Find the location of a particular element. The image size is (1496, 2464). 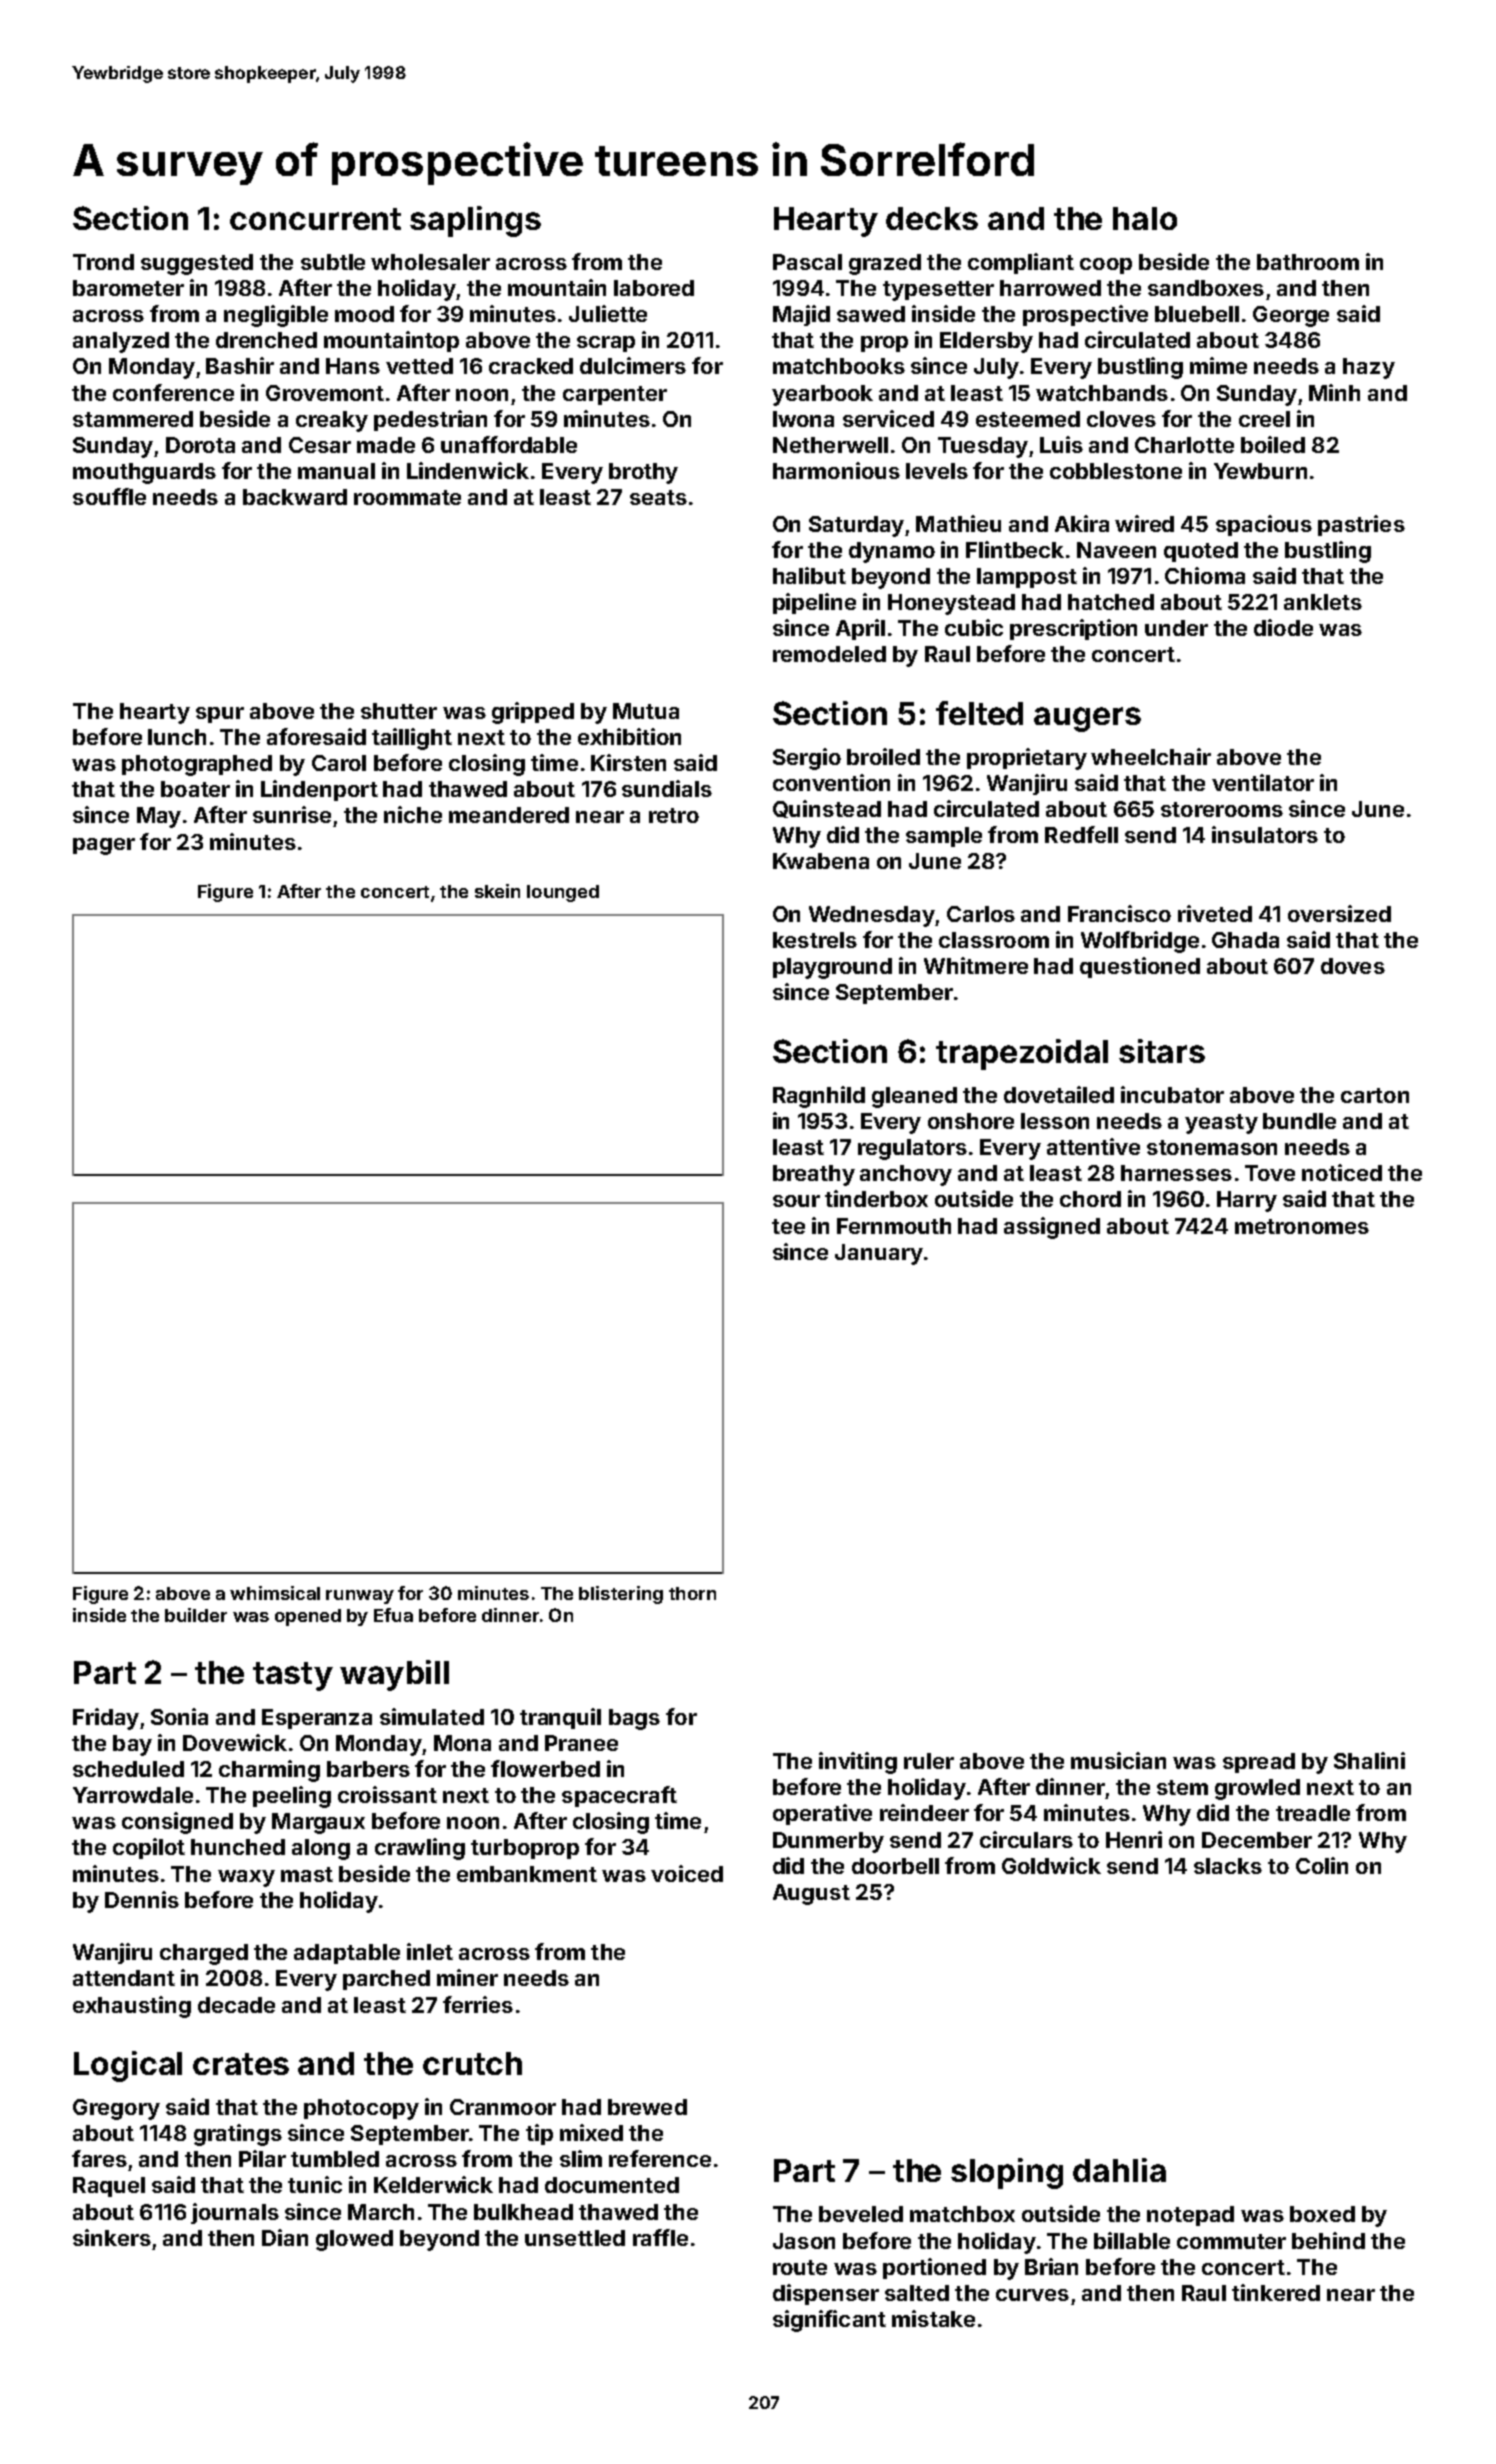

ventilator is located at coordinates (1263, 782).
